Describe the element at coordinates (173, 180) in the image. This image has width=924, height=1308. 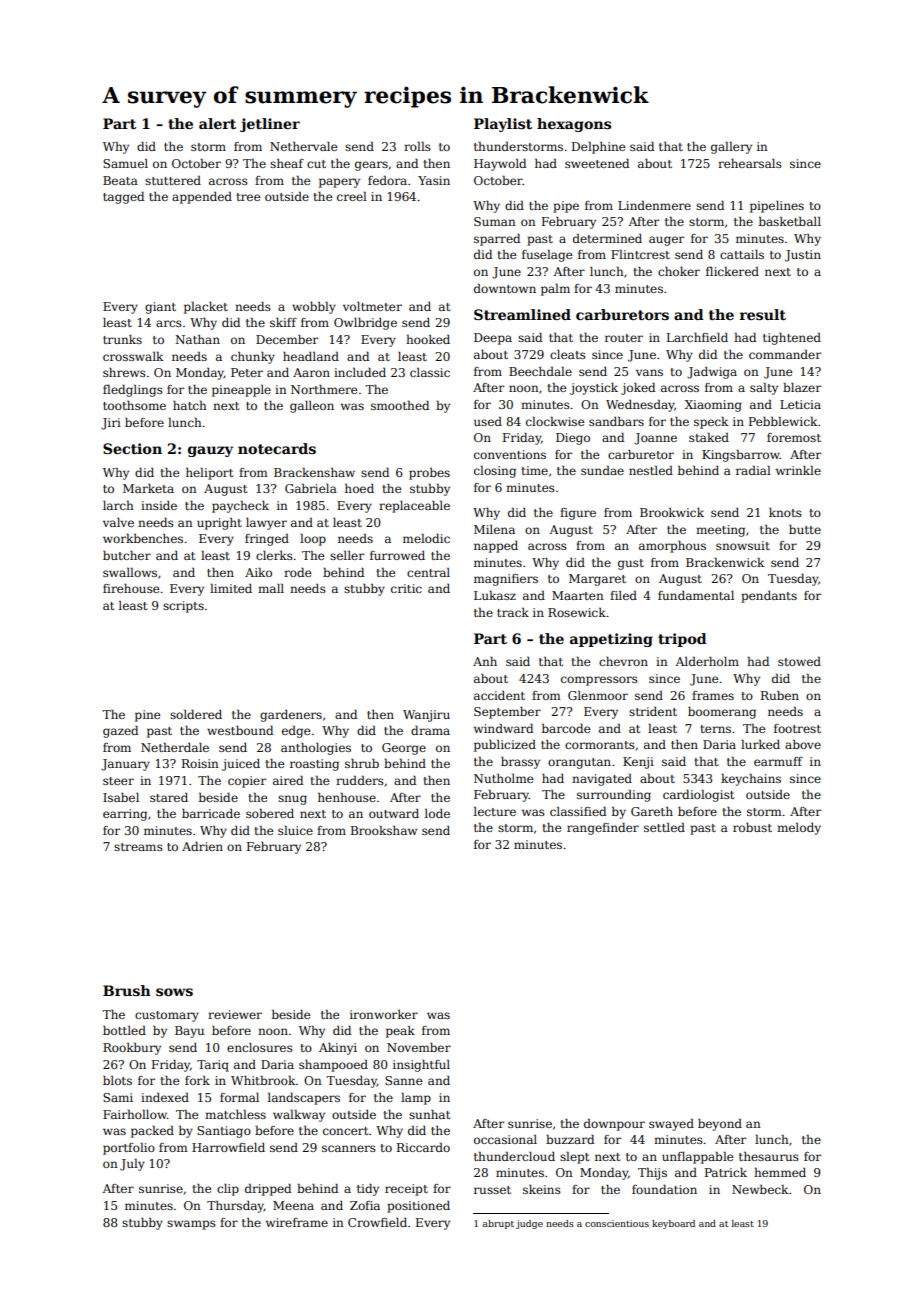
I see `stuttered` at that location.
